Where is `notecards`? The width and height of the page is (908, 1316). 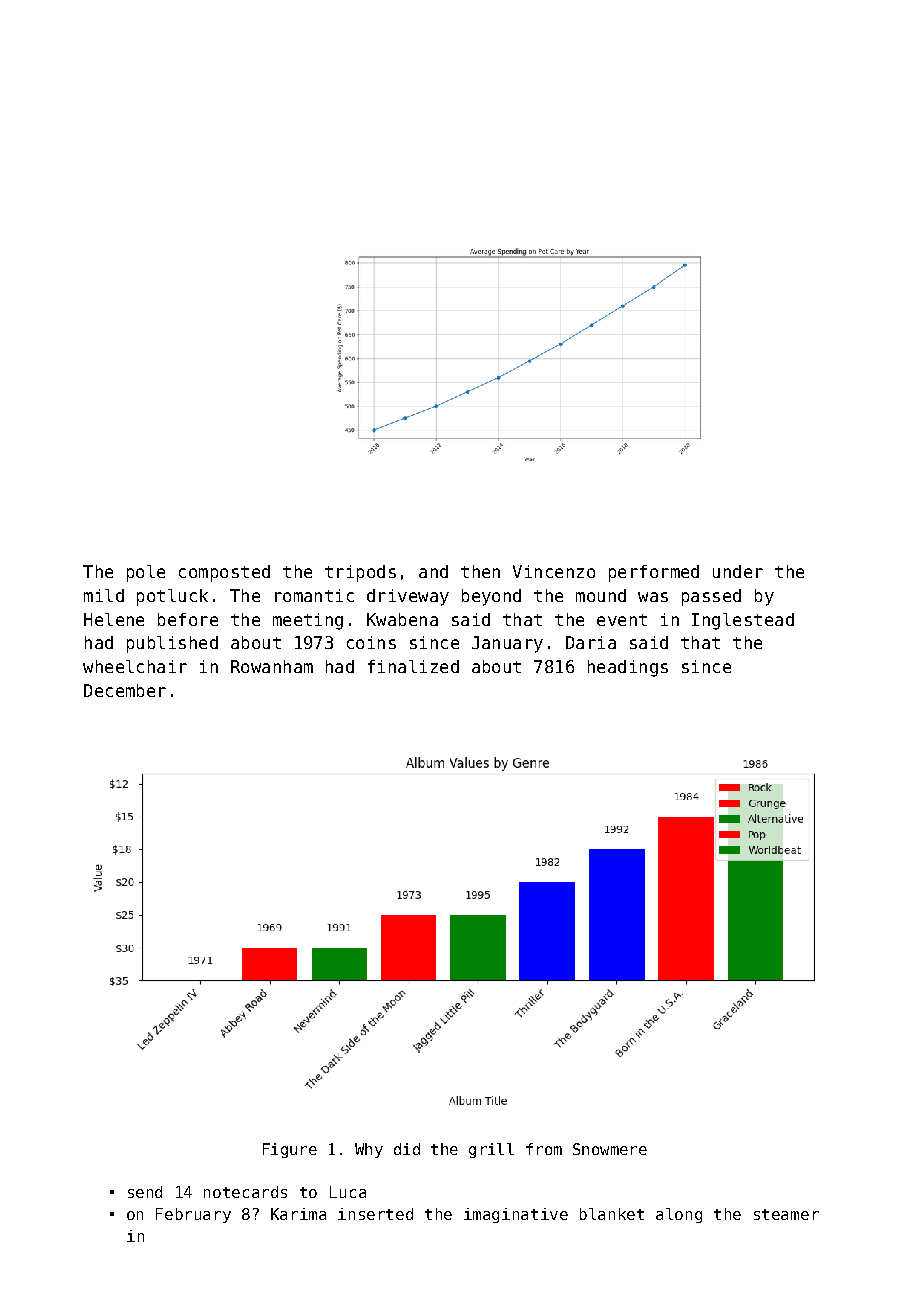
notecards is located at coordinates (245, 1192).
